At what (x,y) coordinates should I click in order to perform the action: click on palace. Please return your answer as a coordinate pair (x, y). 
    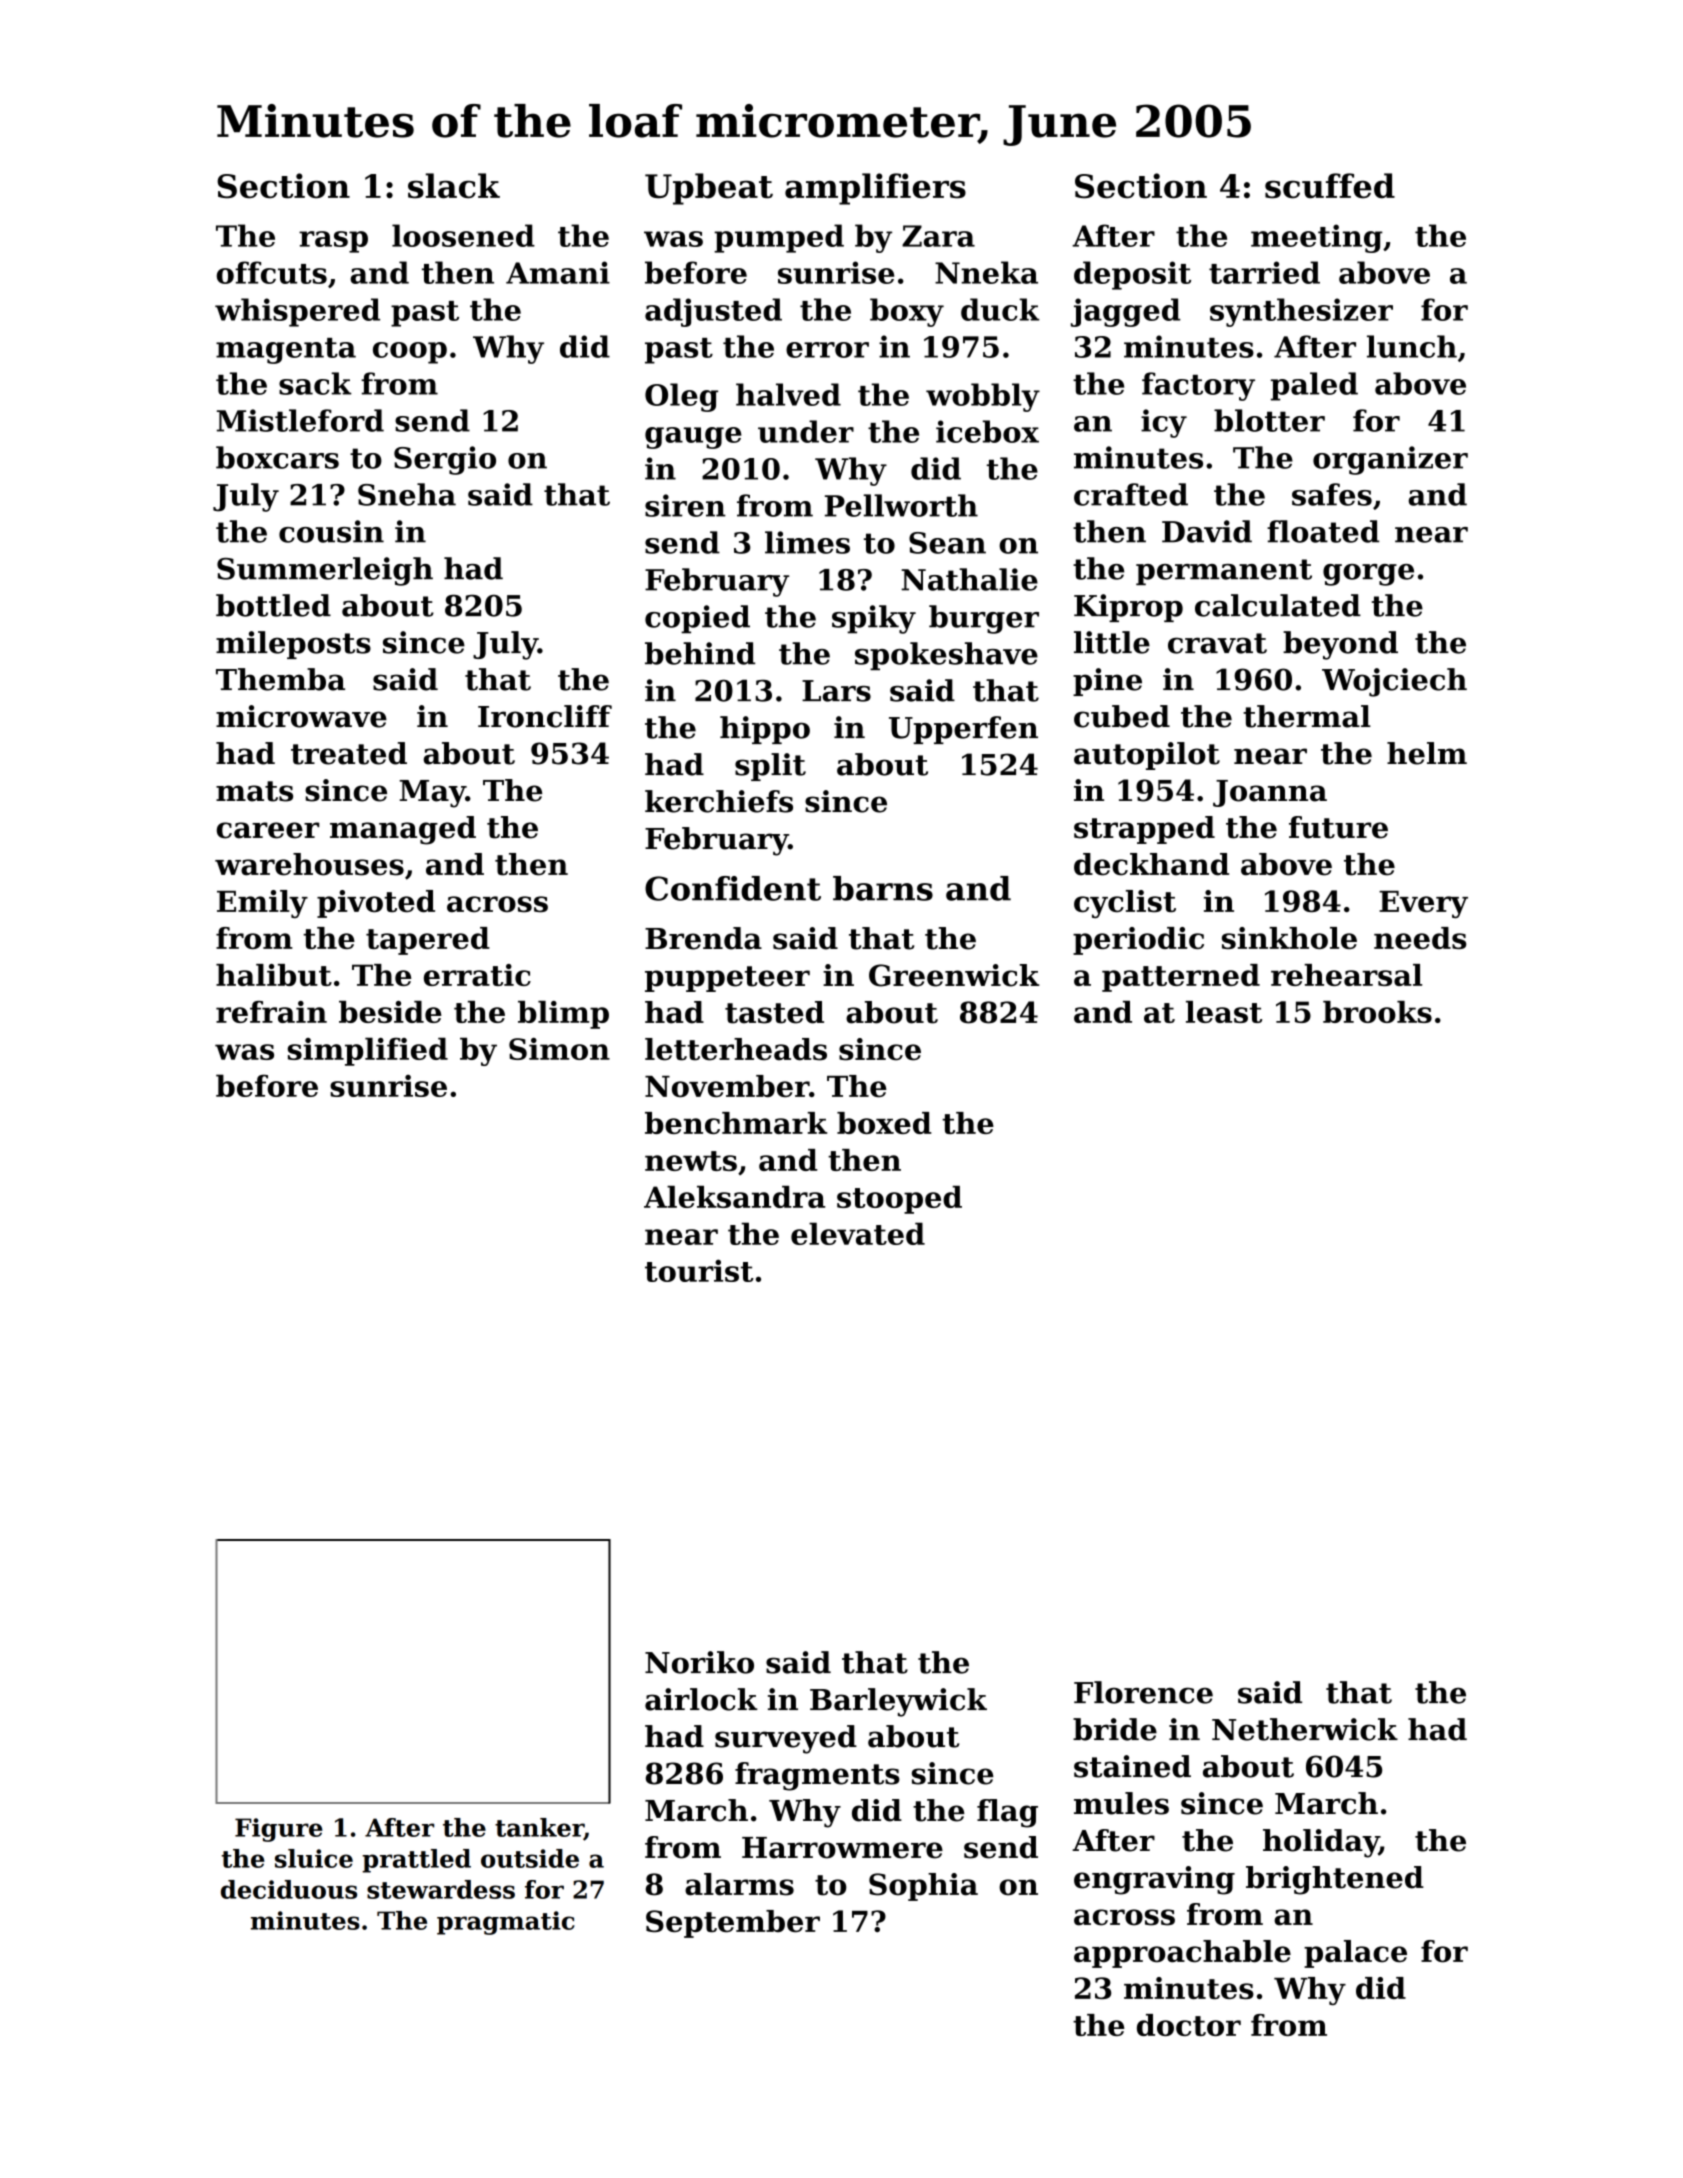
    Looking at the image, I should click on (1355, 1954).
